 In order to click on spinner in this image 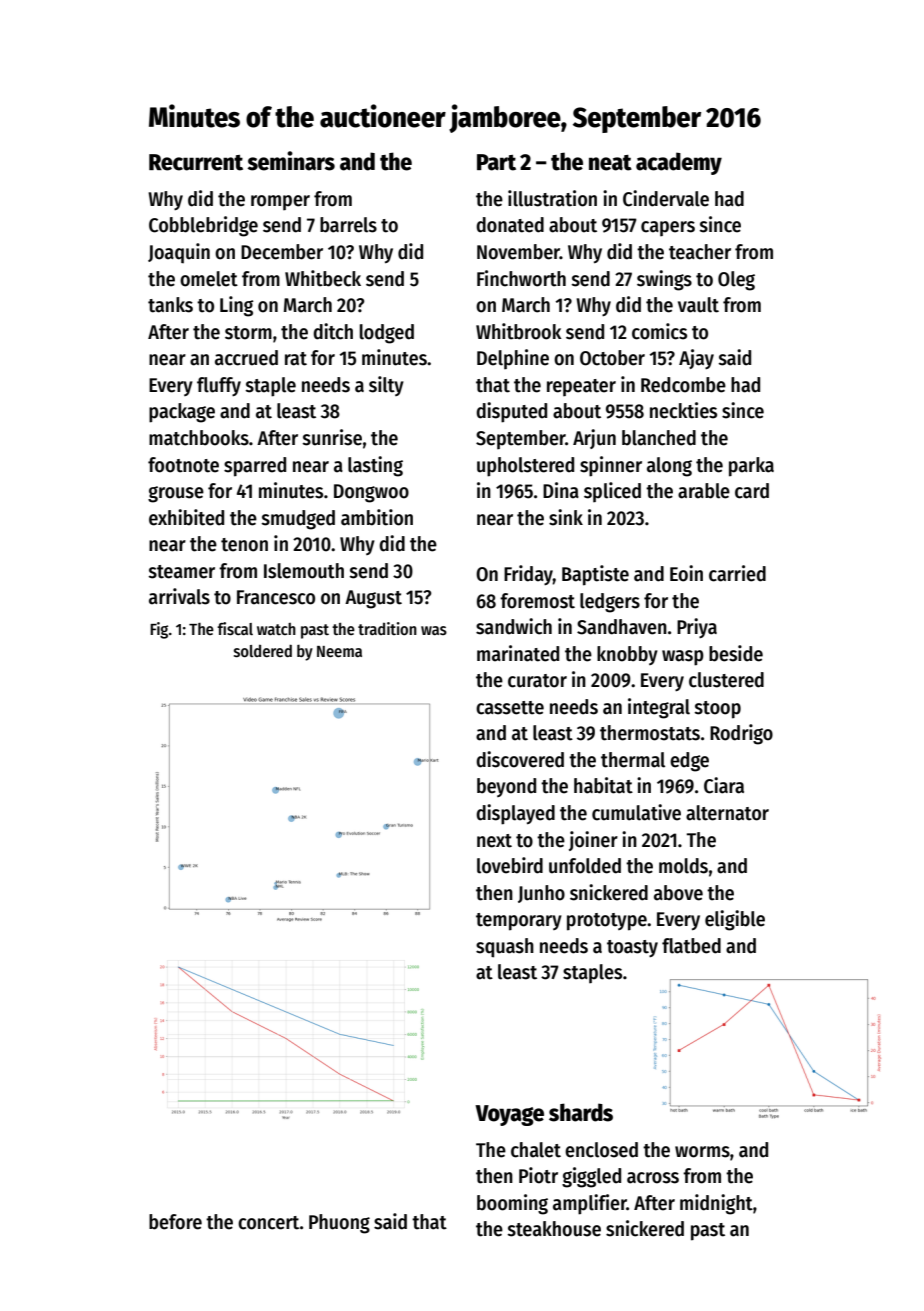, I will do `click(611, 466)`.
